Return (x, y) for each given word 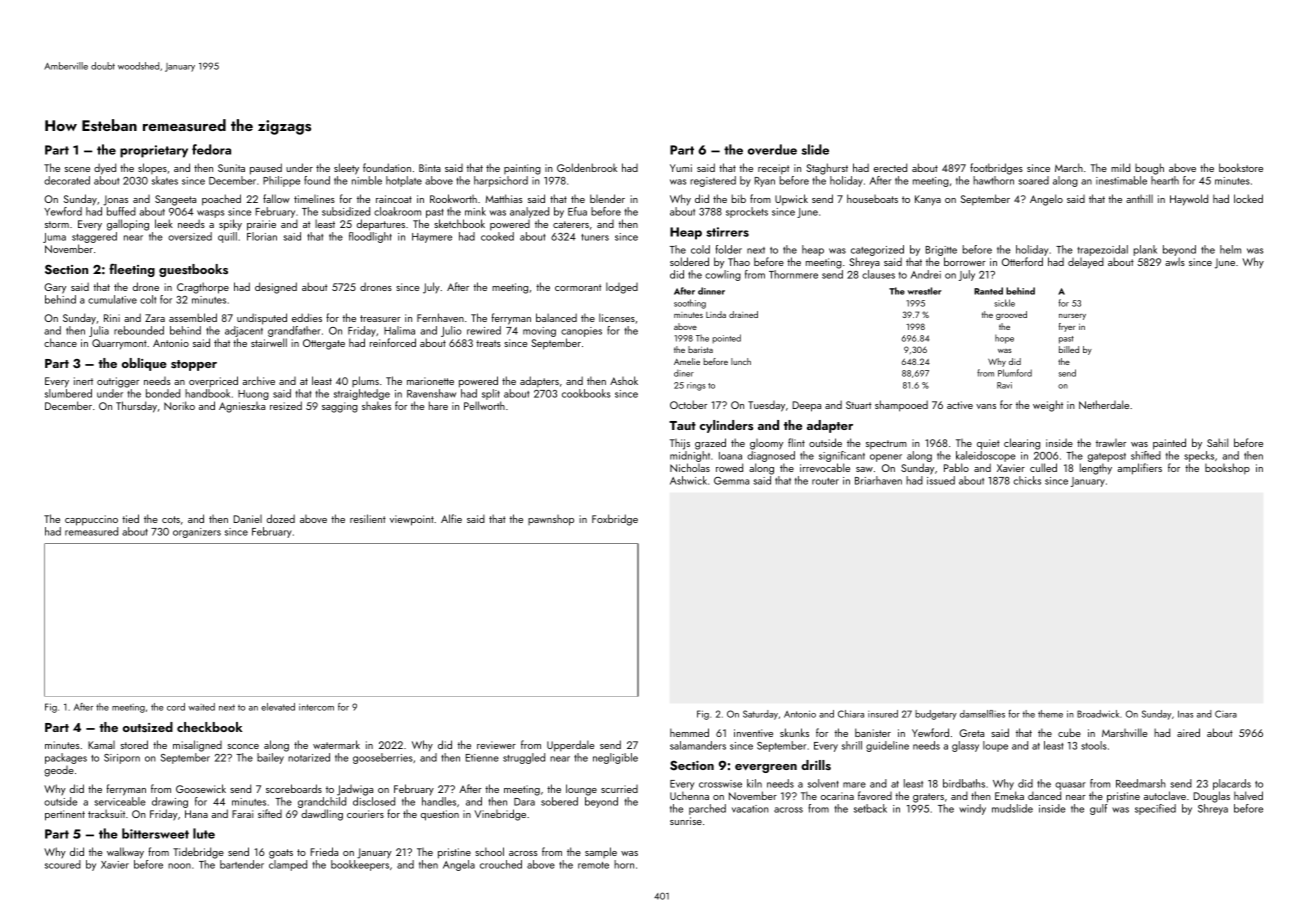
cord (176, 707)
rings (696, 386)
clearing (1022, 444)
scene (77, 169)
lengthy (1096, 469)
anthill (1139, 198)
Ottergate (324, 344)
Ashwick (688, 480)
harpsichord (501, 181)
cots (171, 519)
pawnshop (551, 520)
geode (59, 771)
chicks (1027, 480)
